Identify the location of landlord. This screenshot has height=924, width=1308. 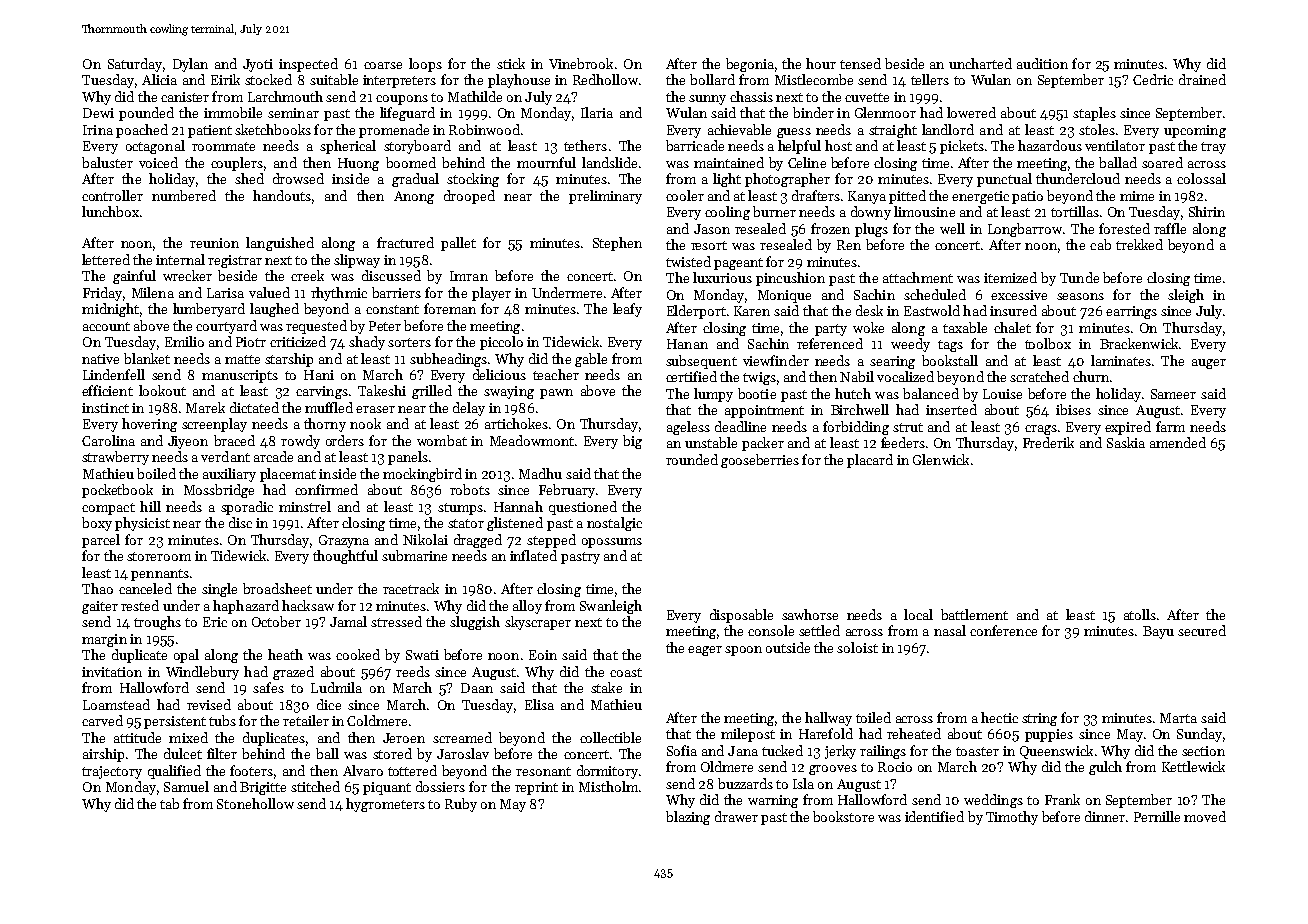
(948, 129).
